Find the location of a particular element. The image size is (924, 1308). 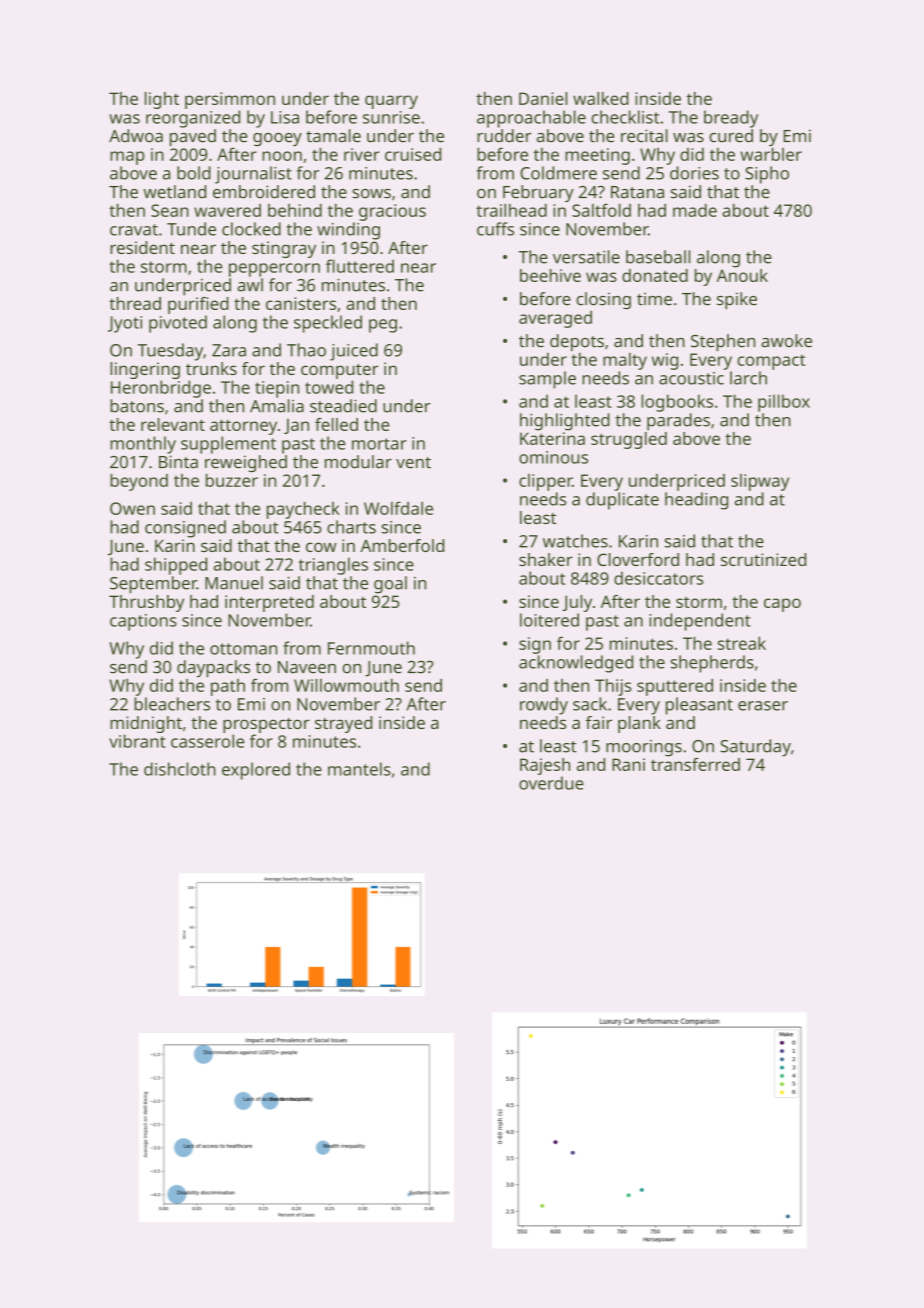

gooey is located at coordinates (277, 139).
